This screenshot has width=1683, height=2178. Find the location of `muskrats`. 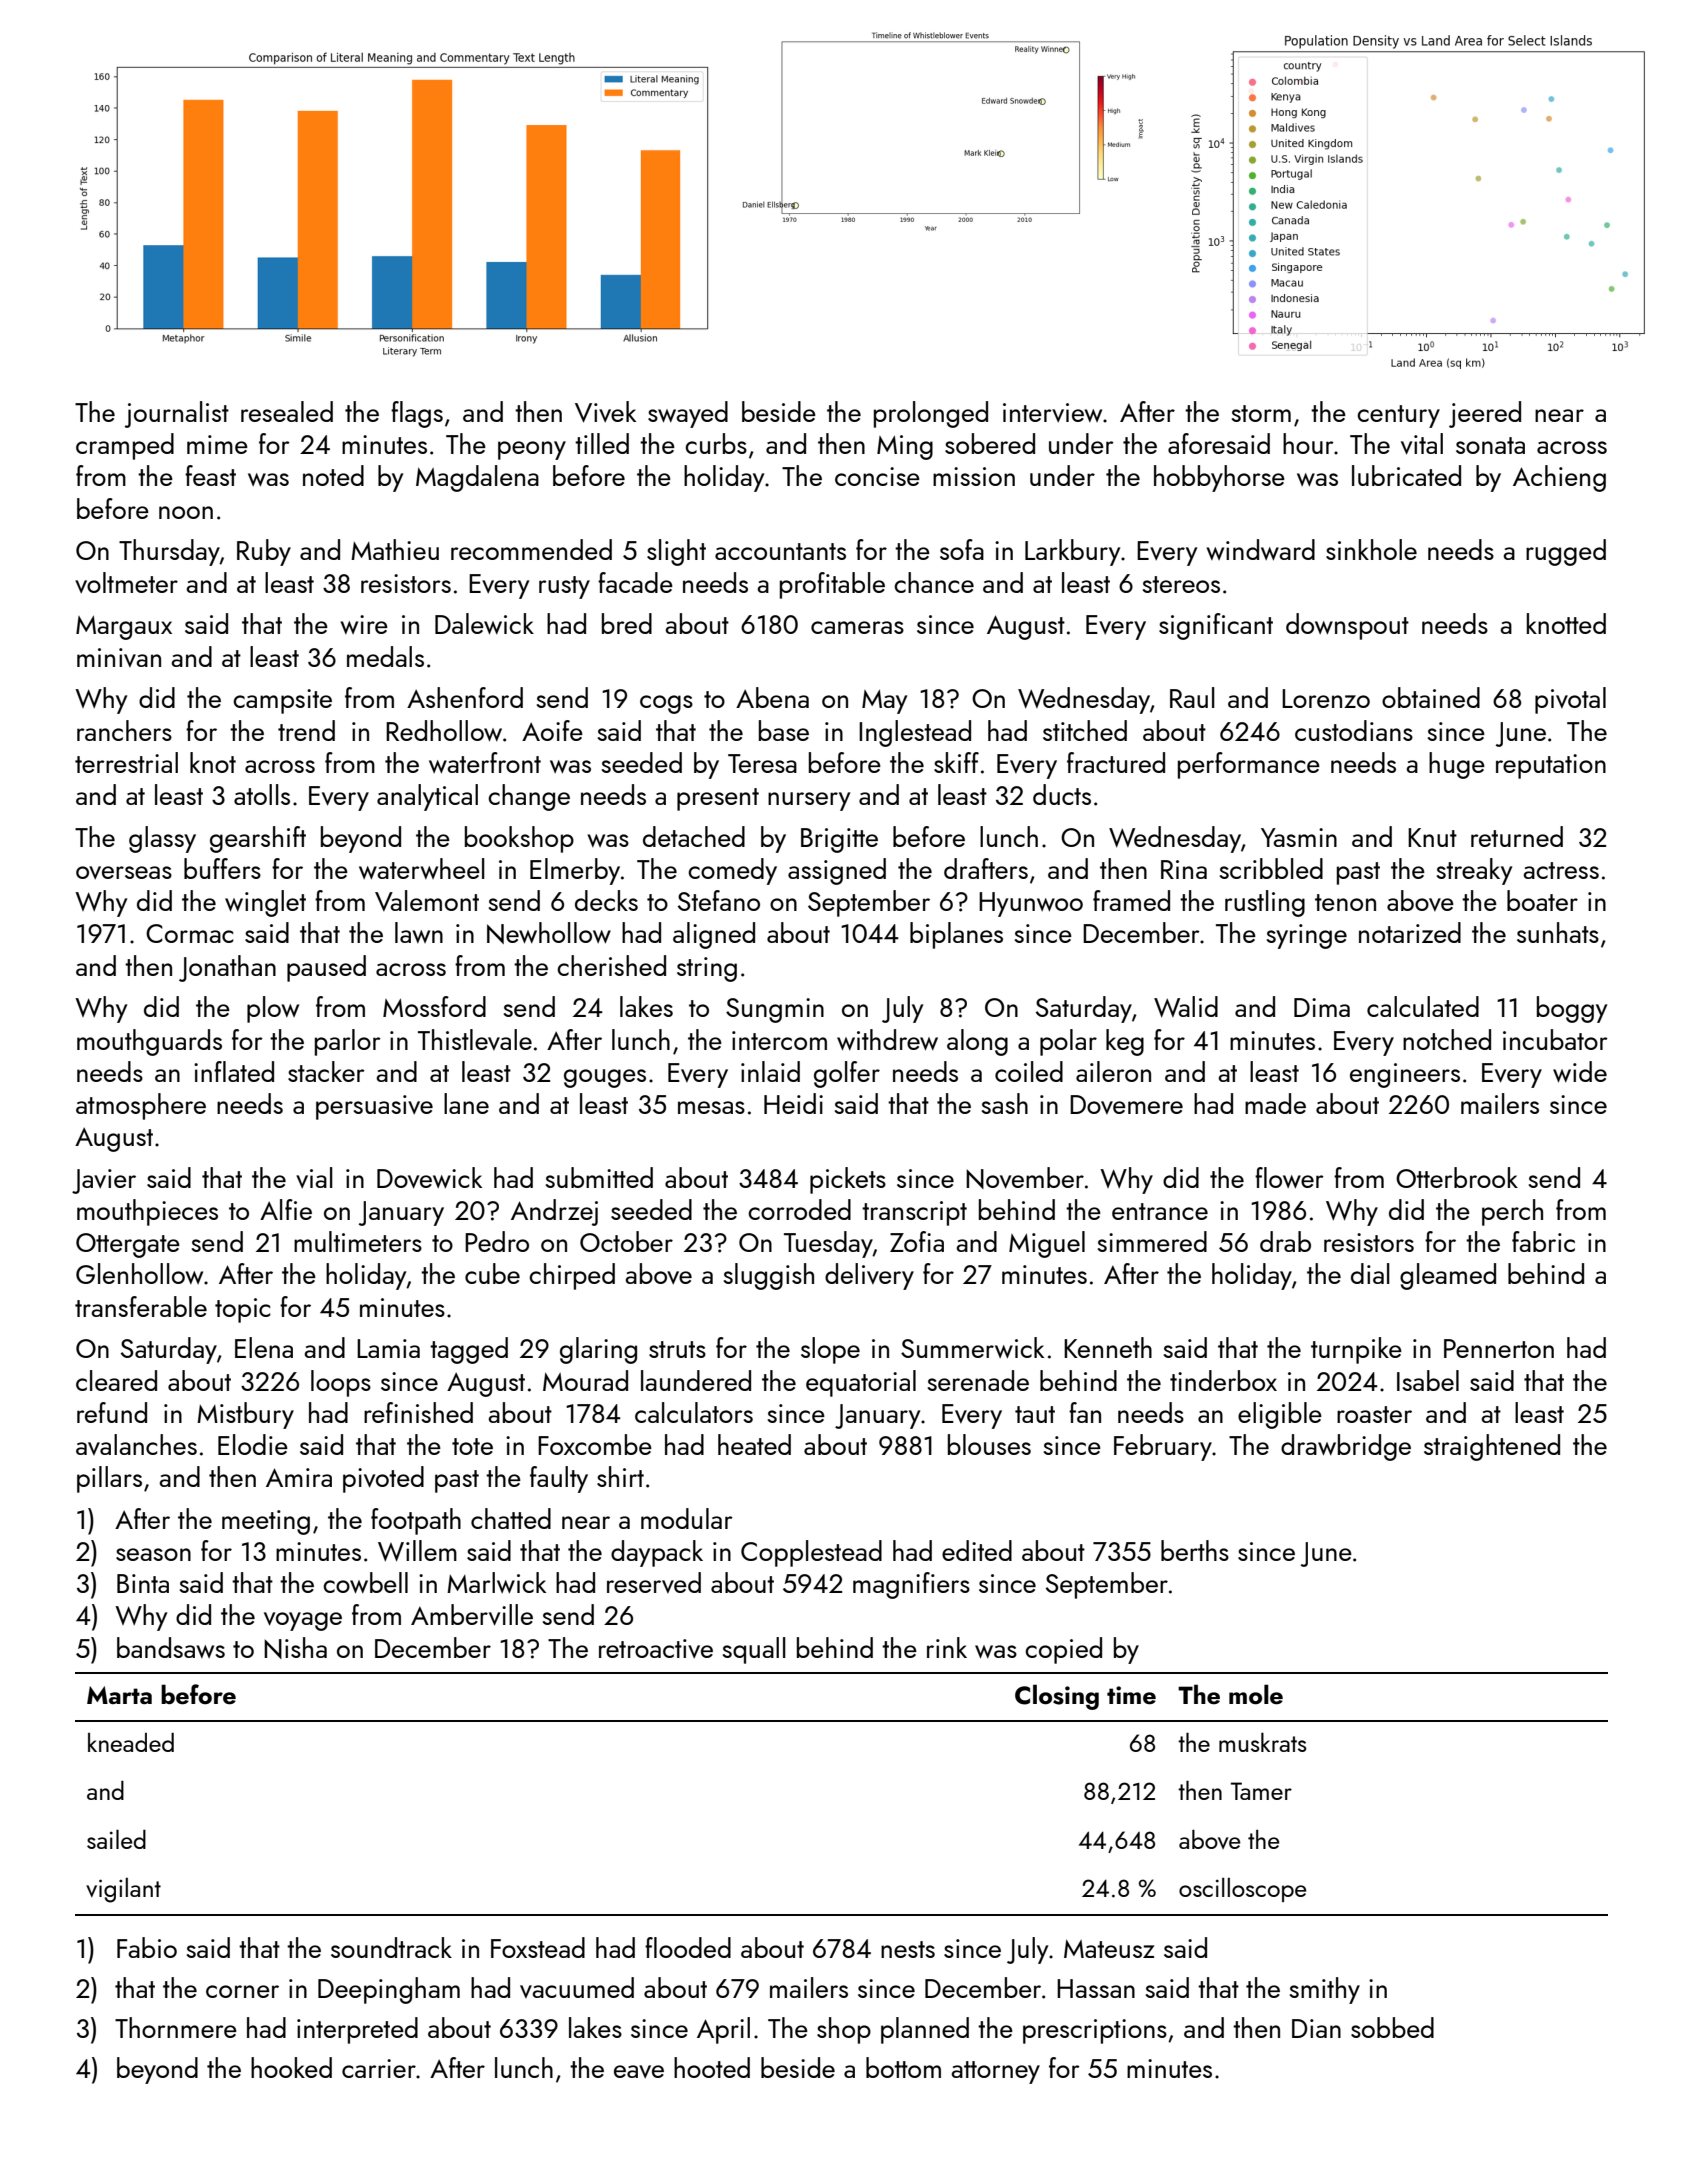

muskrats is located at coordinates (1263, 1742).
